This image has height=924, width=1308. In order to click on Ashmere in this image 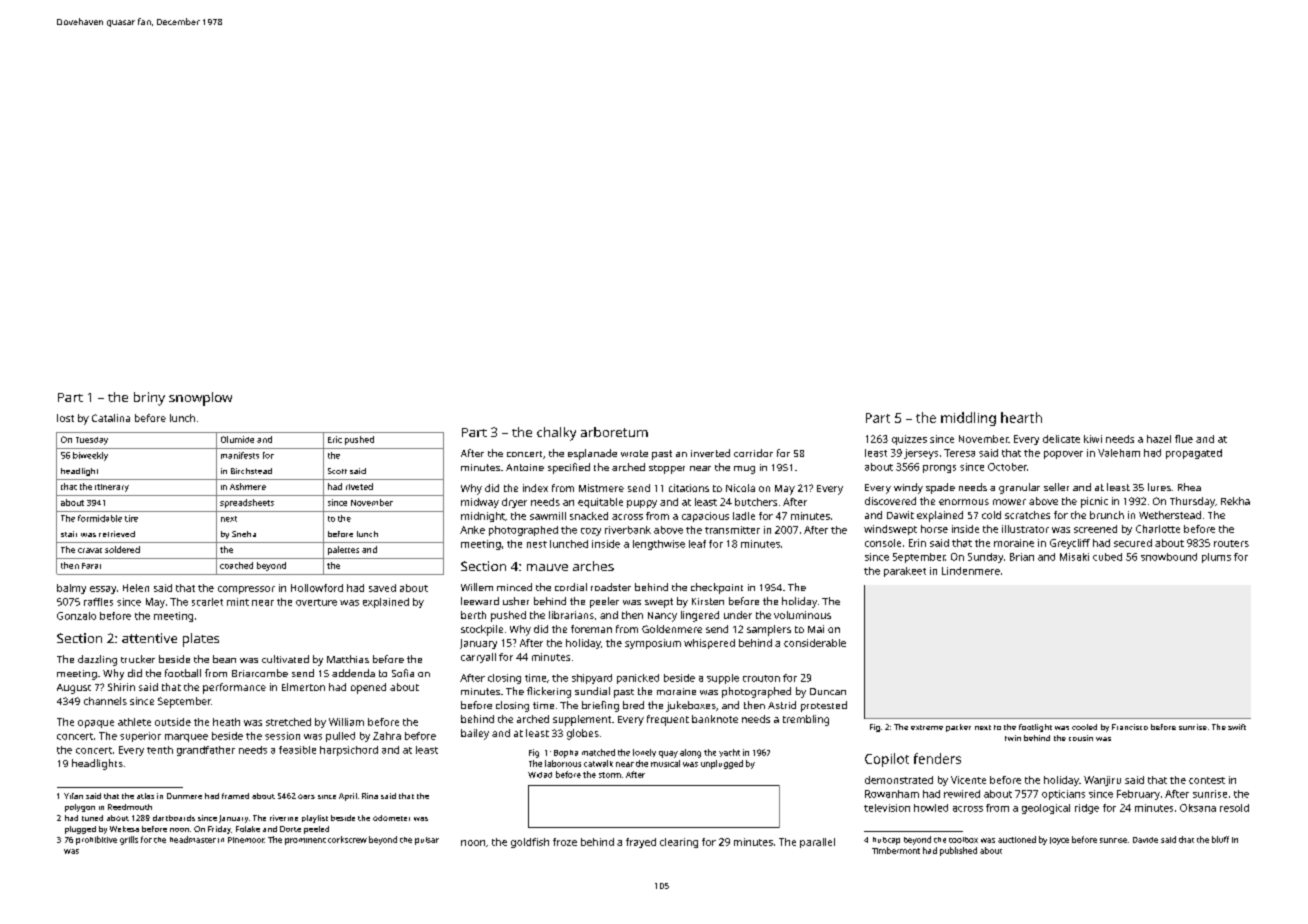, I will do `click(248, 486)`.
